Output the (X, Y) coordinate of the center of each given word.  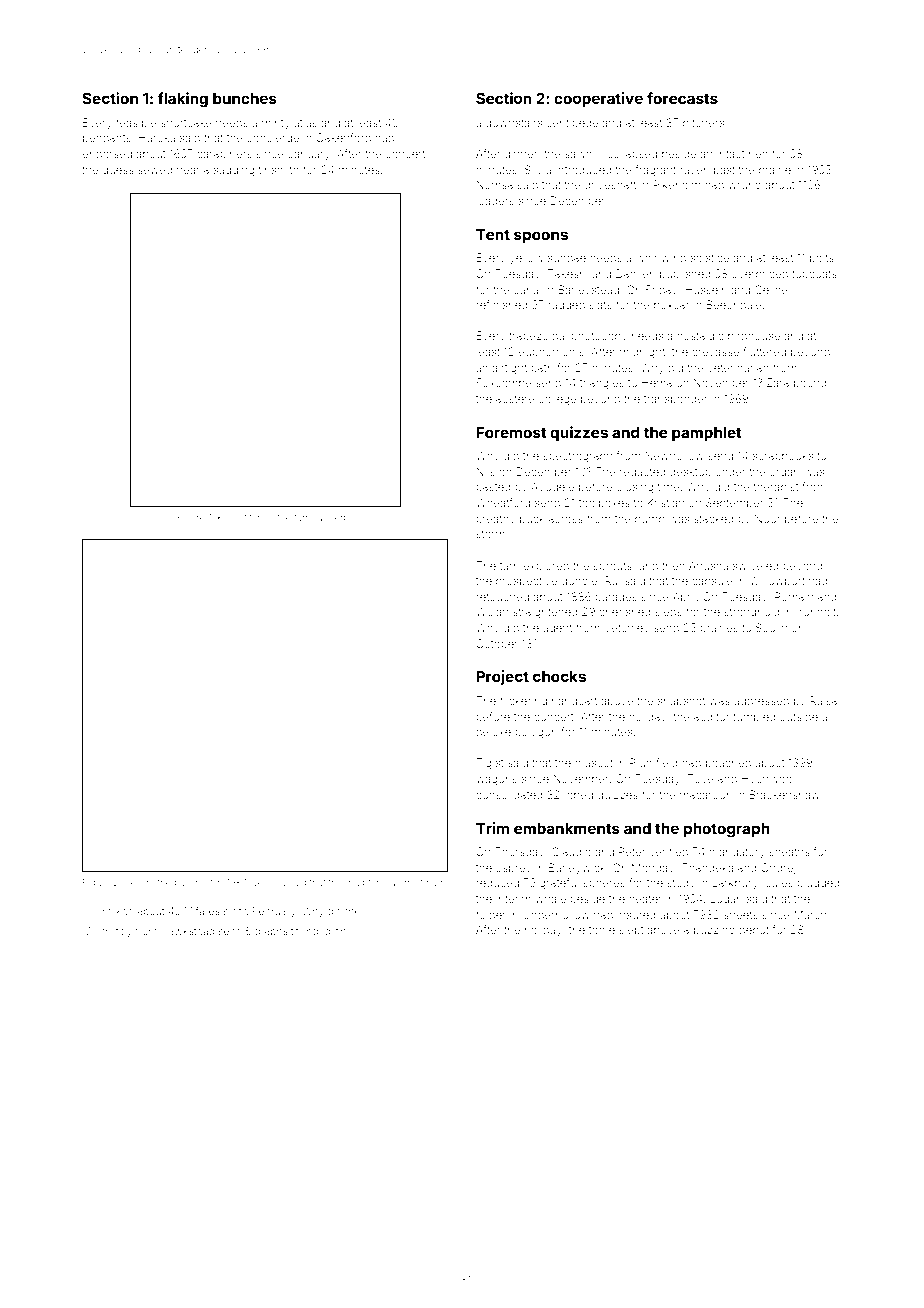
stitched (257, 517)
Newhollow (674, 456)
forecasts (682, 98)
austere (515, 399)
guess (118, 172)
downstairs (513, 122)
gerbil (341, 518)
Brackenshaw (785, 794)
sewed (155, 170)
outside (799, 716)
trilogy (117, 932)
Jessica (268, 882)
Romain (794, 596)
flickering (523, 702)
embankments (567, 828)
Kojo (227, 518)
